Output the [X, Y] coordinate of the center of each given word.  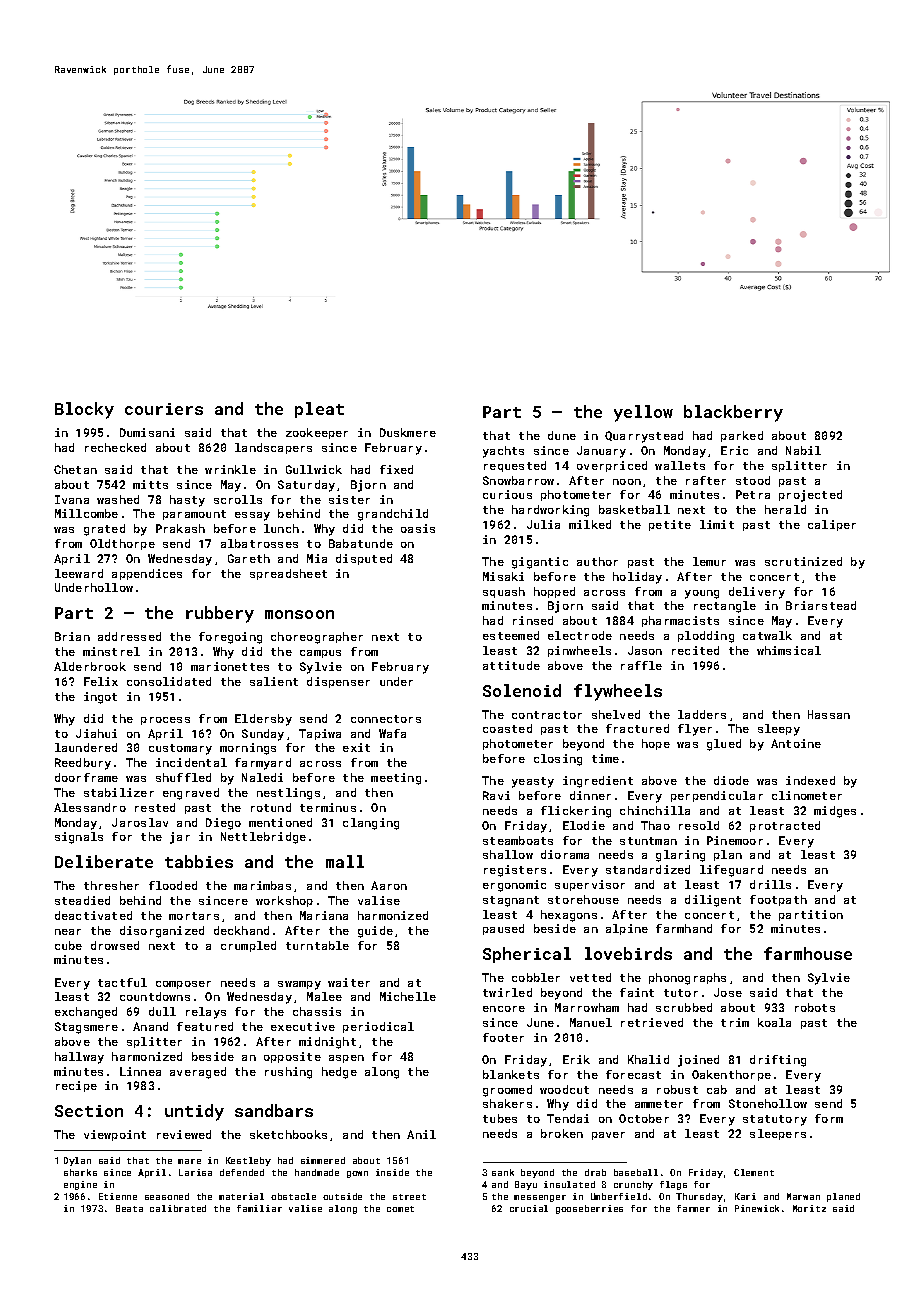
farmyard [263, 764]
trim [735, 1022]
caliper [832, 525]
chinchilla [655, 810]
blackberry [733, 413]
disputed [364, 559]
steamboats [518, 840]
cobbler [536, 977]
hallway [79, 1058]
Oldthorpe [122, 544]
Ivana [72, 499]
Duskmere [408, 432]
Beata [129, 1208]
